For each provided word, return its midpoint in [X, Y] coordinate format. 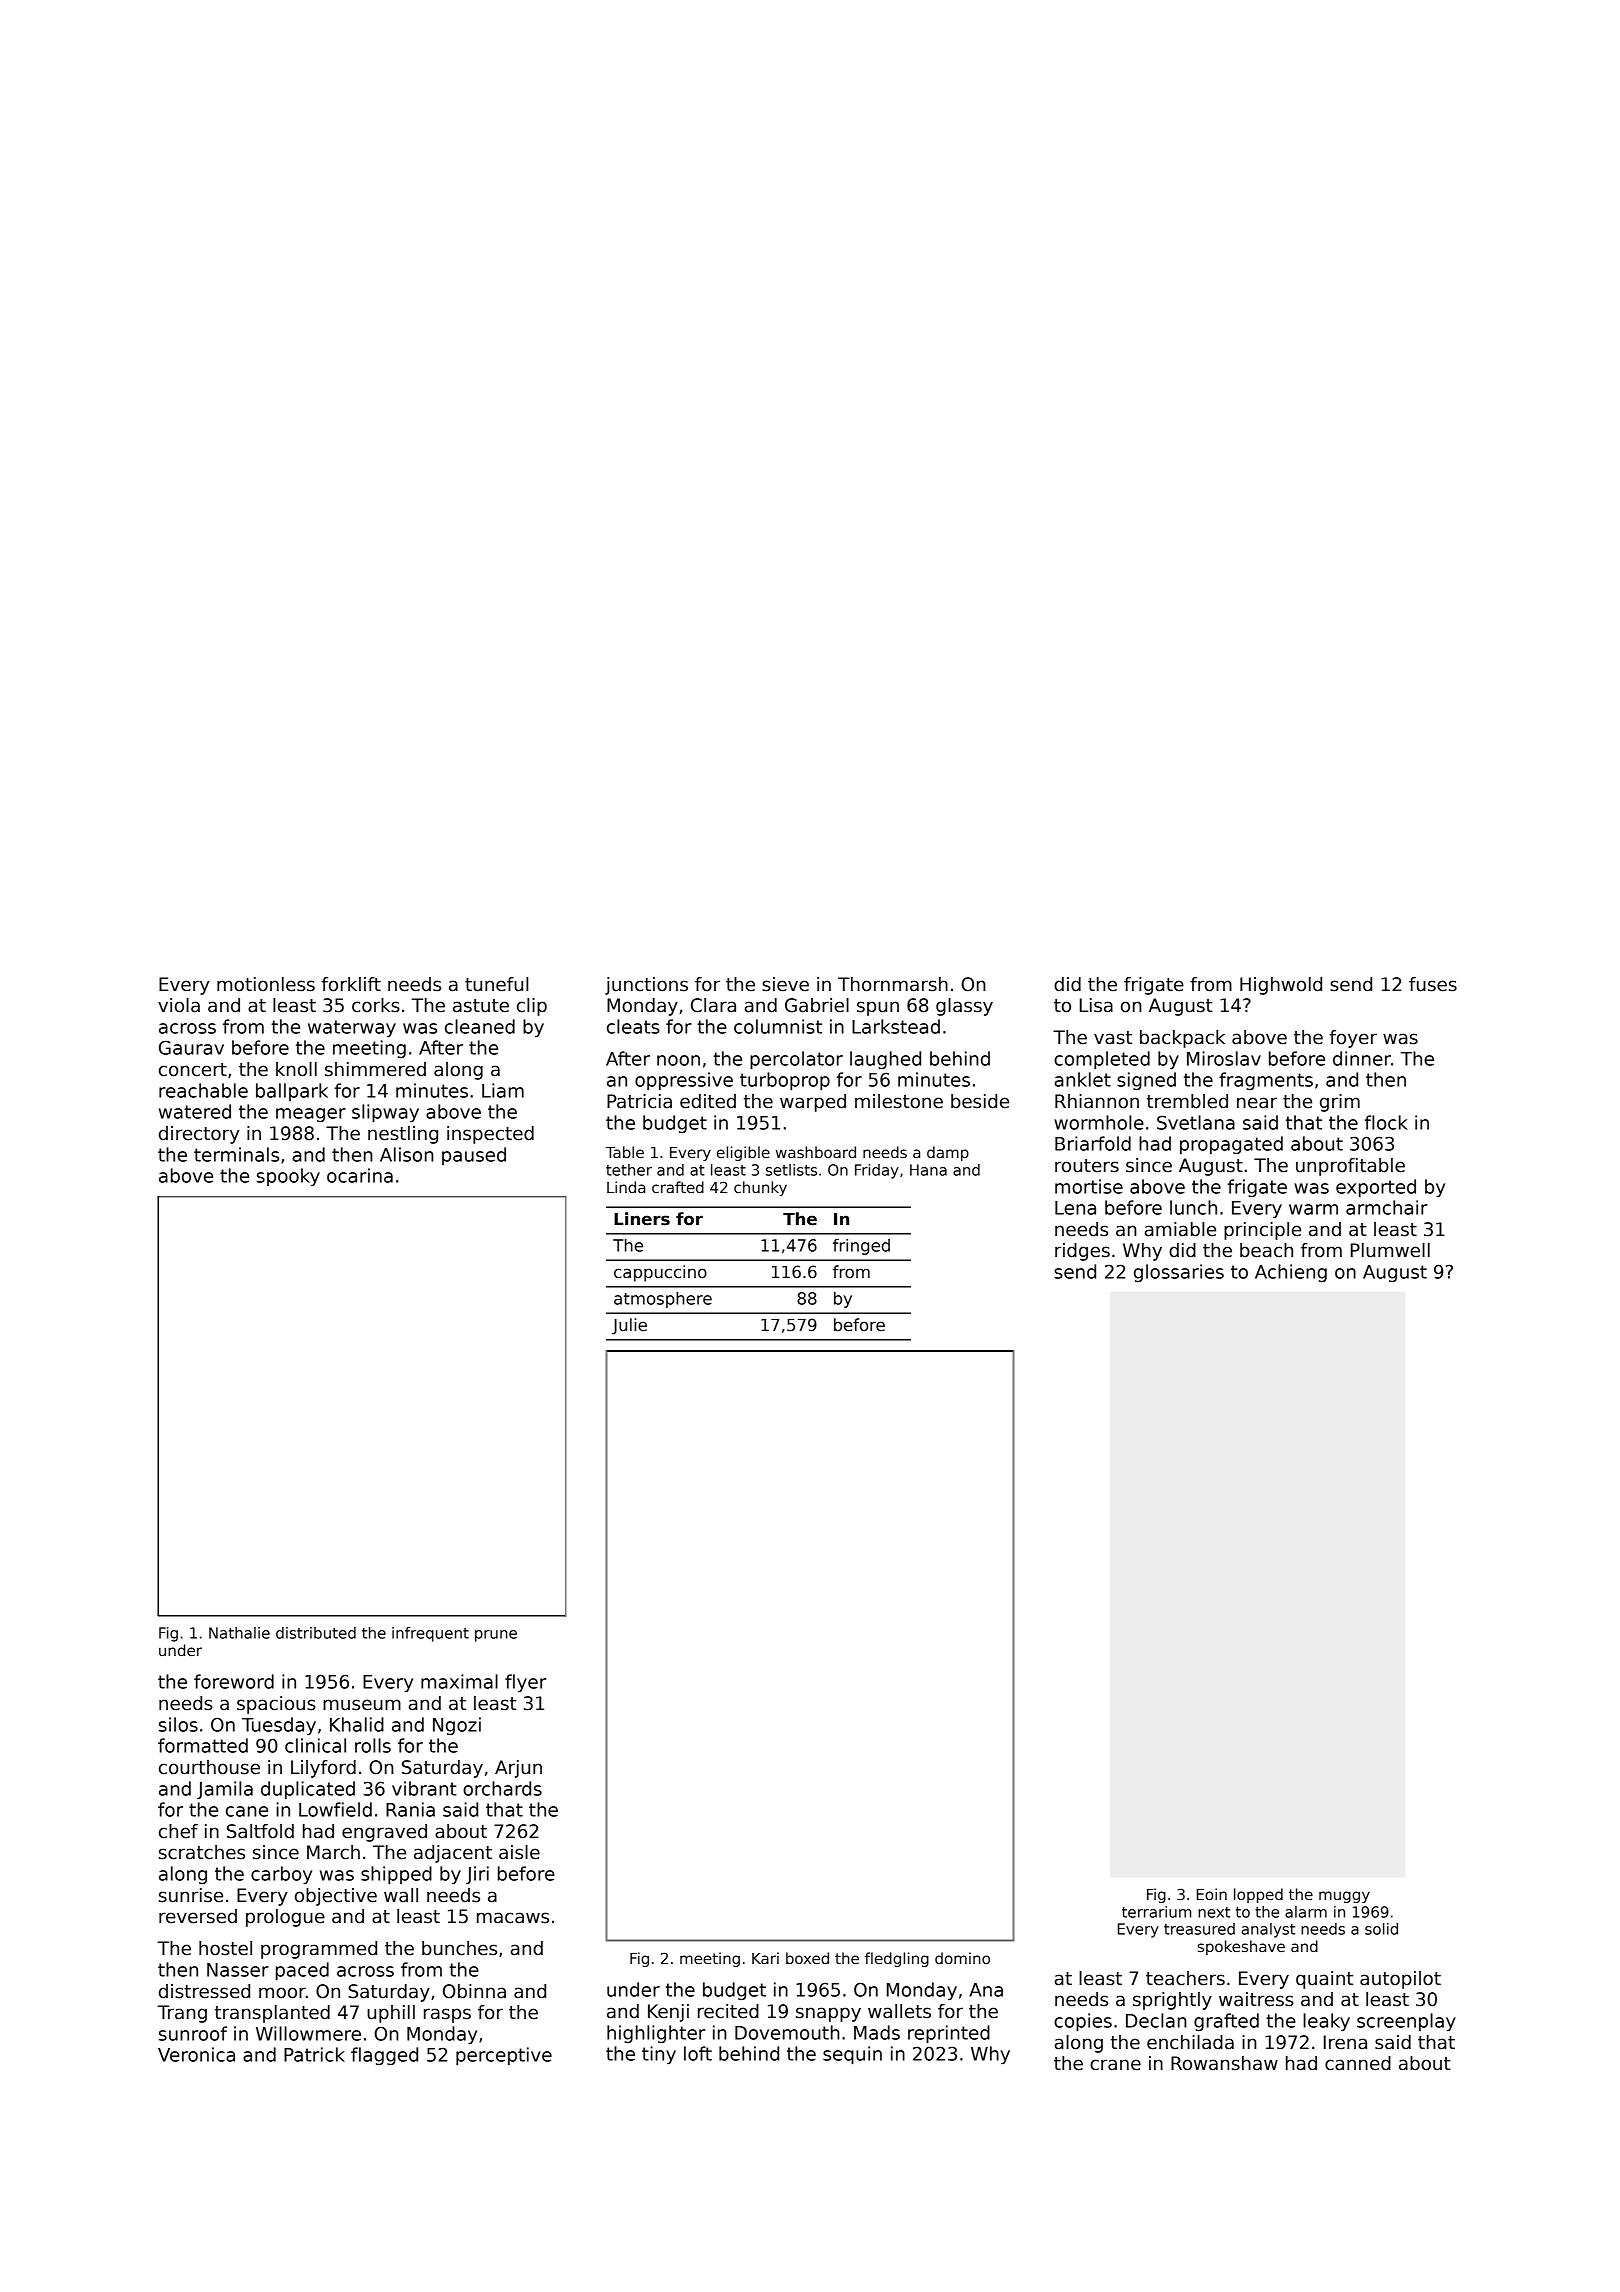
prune [496, 1636]
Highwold [1281, 986]
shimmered [375, 1069]
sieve [785, 984]
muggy [1344, 1897]
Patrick [314, 2054]
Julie [629, 1326]
